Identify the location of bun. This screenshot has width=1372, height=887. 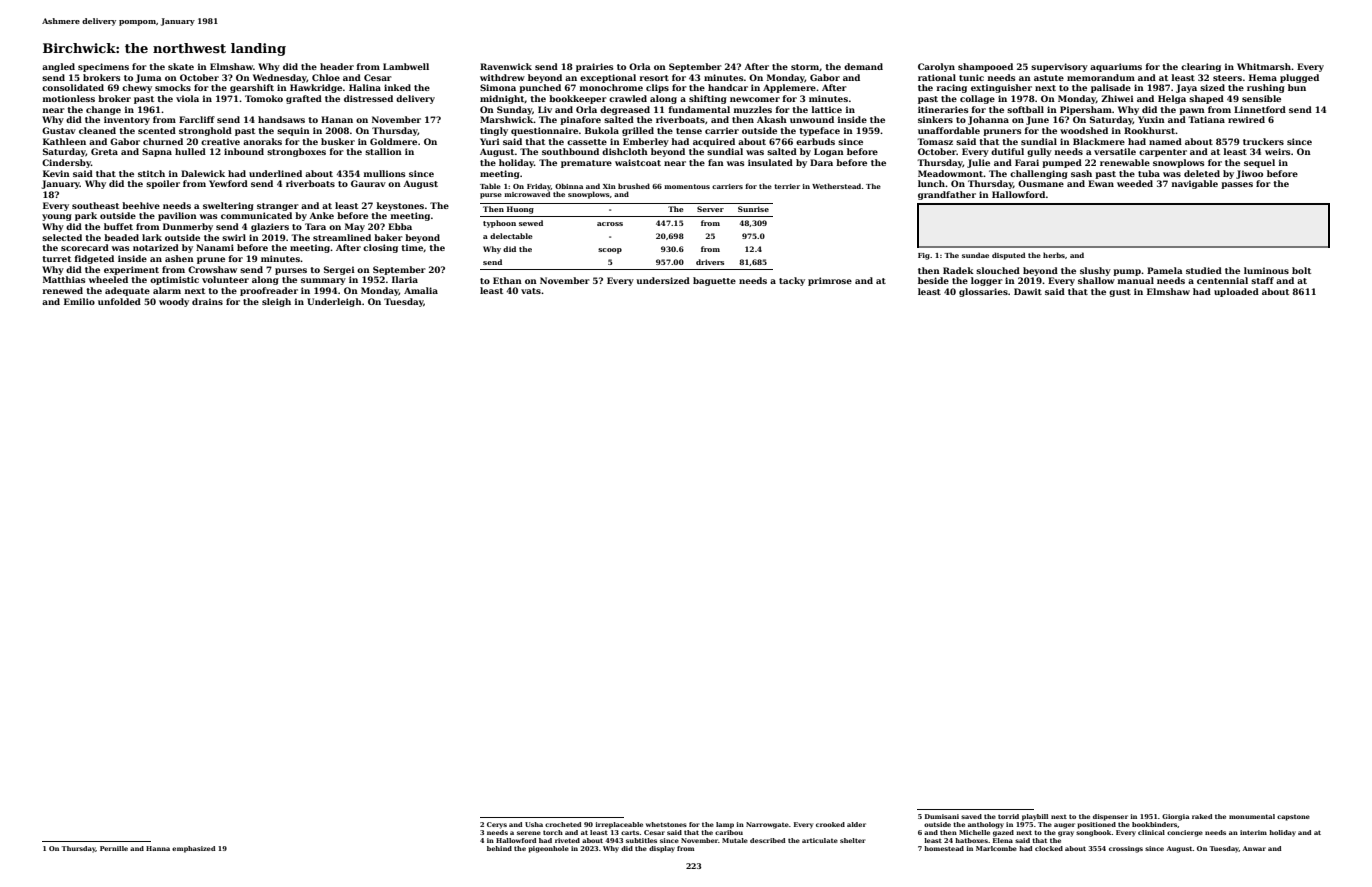
(1297, 87).
